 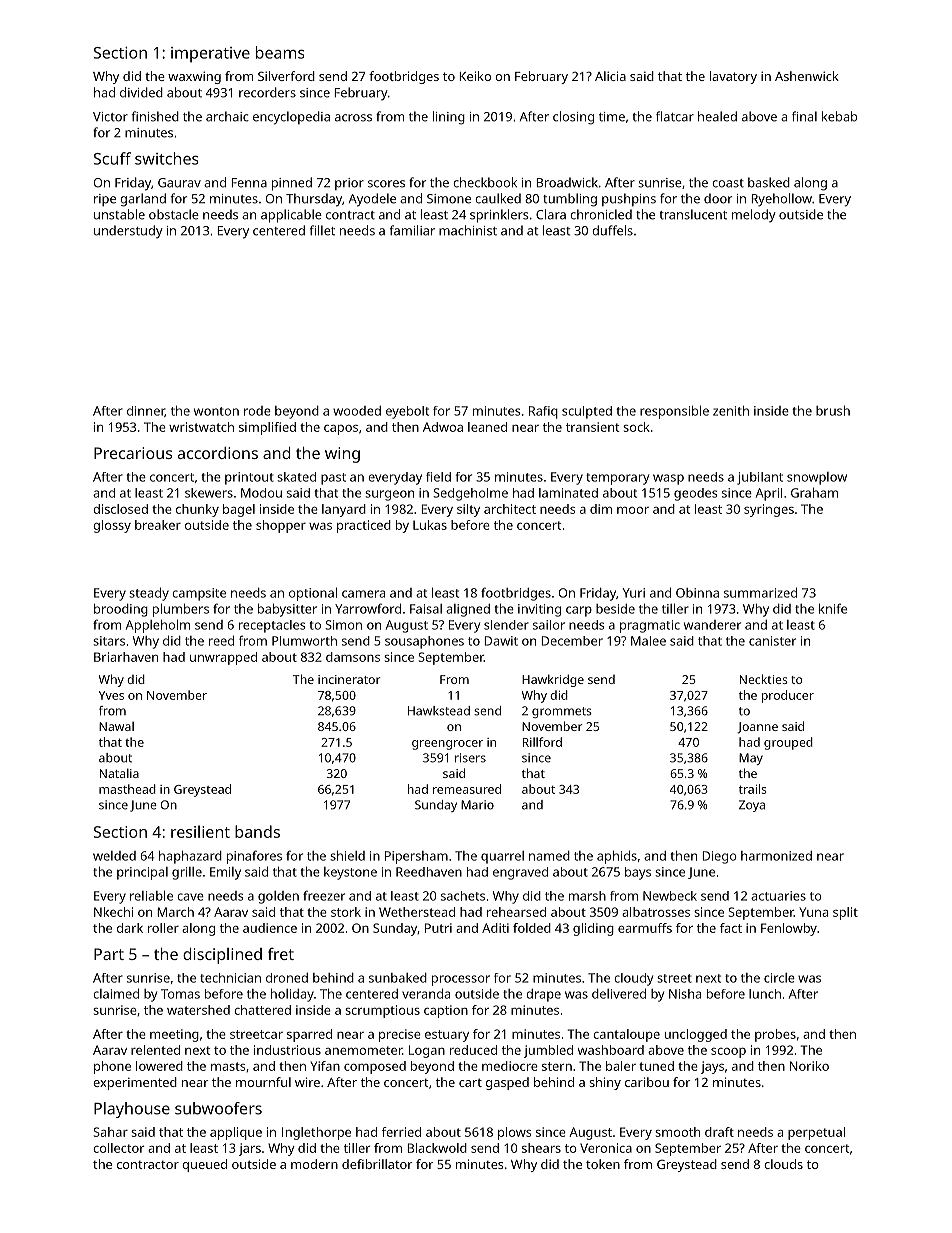 What do you see at coordinates (463, 896) in the image?
I see `sachets` at bounding box center [463, 896].
